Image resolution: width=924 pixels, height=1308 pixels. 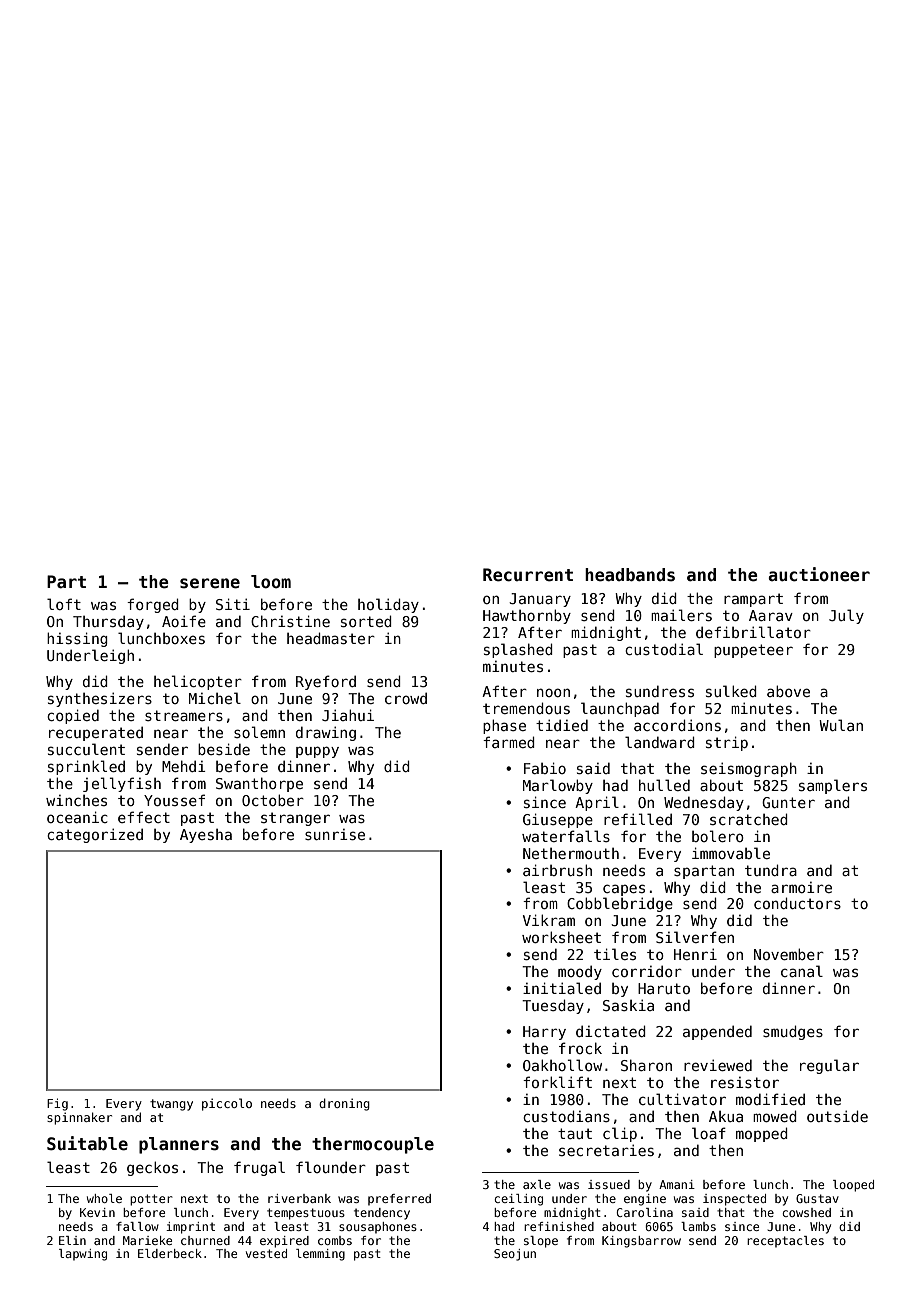 I want to click on tremendous, so click(x=526, y=708).
